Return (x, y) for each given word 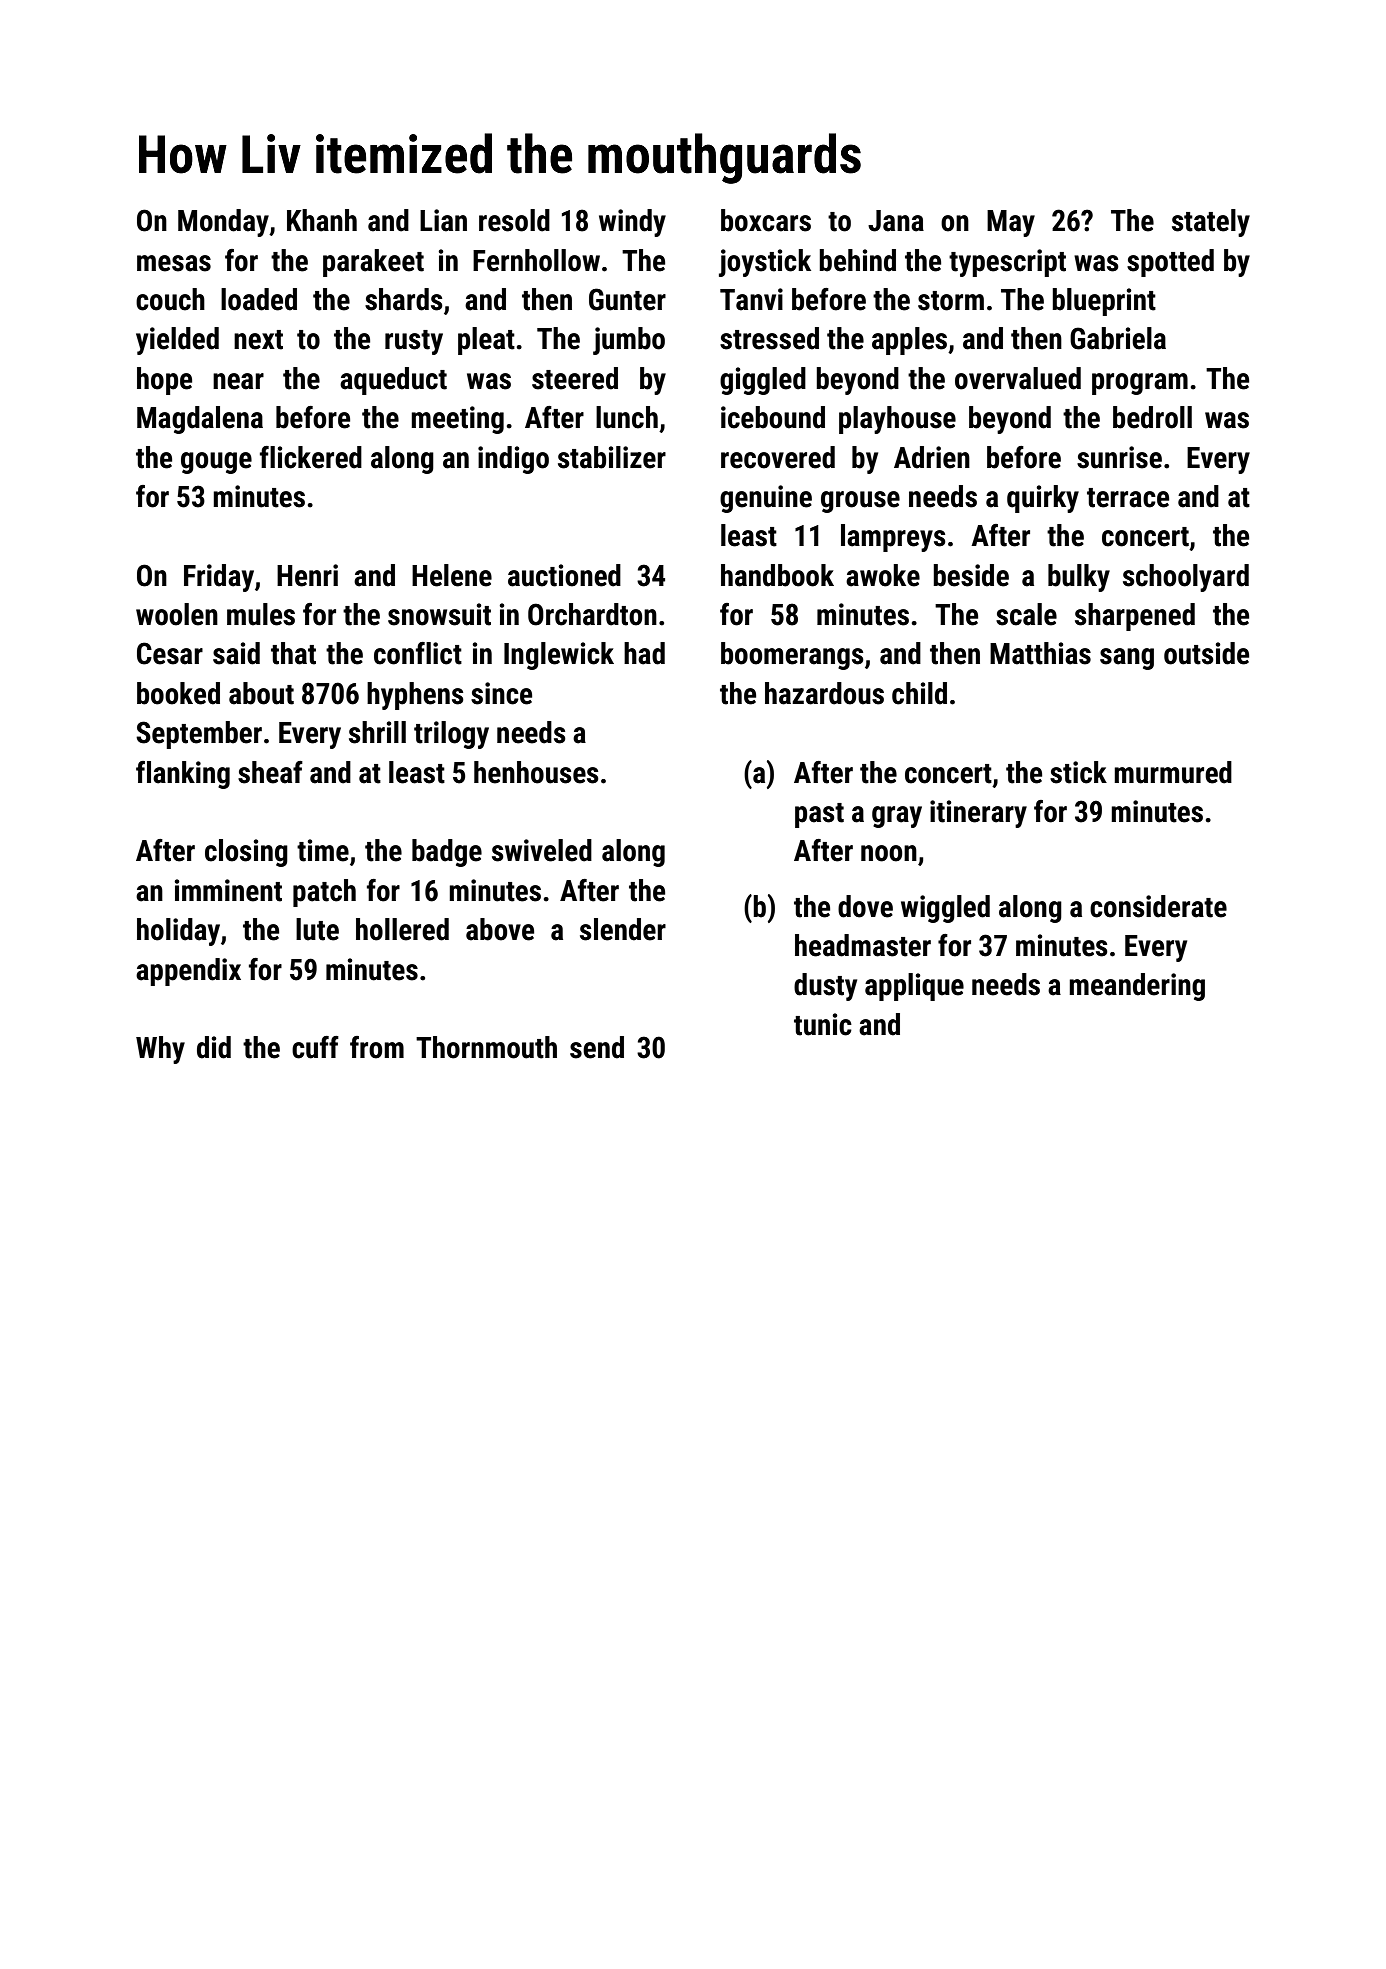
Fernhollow (536, 260)
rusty (414, 342)
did (214, 1047)
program (1140, 384)
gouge (216, 463)
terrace (1128, 498)
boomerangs (792, 656)
